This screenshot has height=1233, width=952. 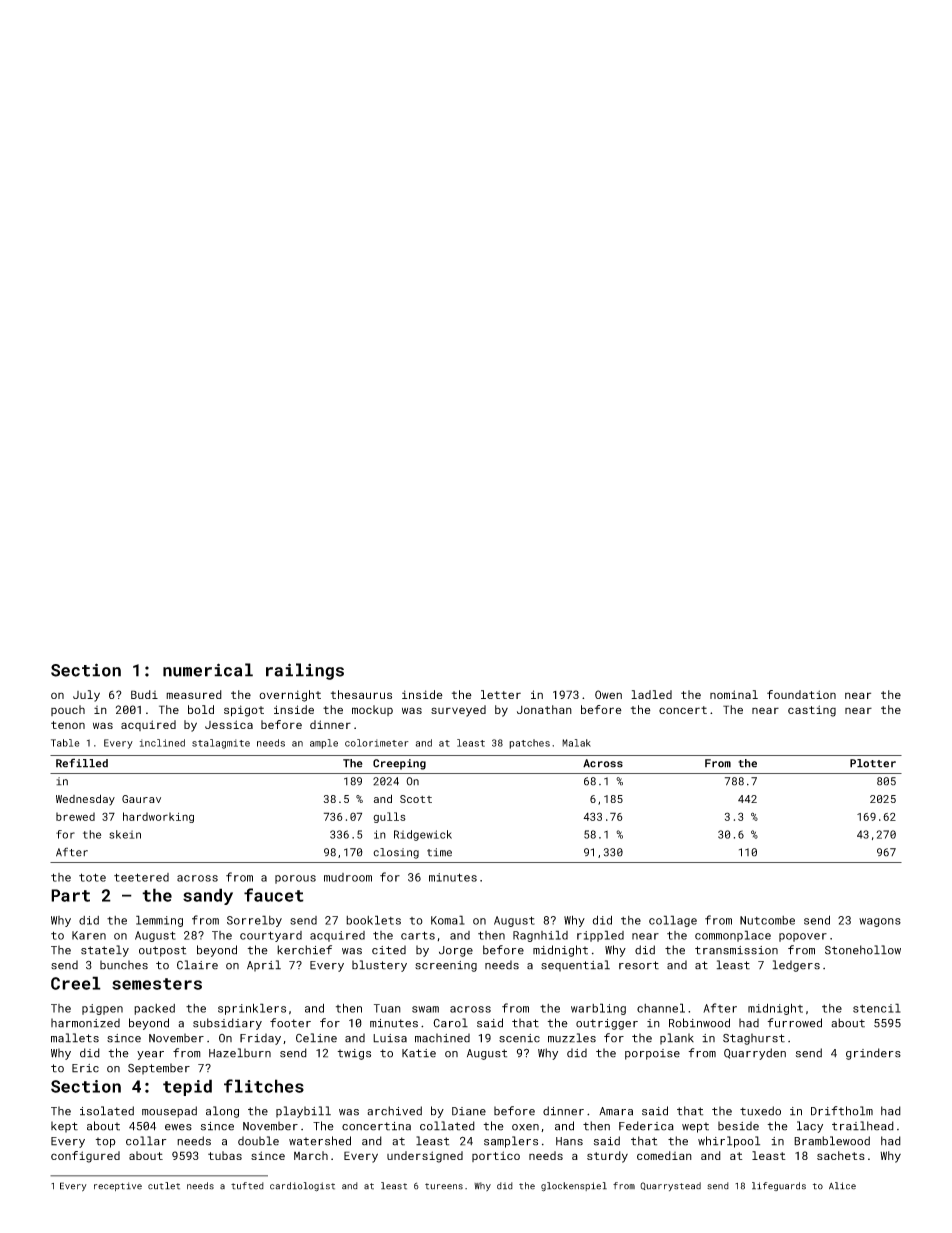 What do you see at coordinates (141, 877) in the screenshot?
I see `teetered` at bounding box center [141, 877].
